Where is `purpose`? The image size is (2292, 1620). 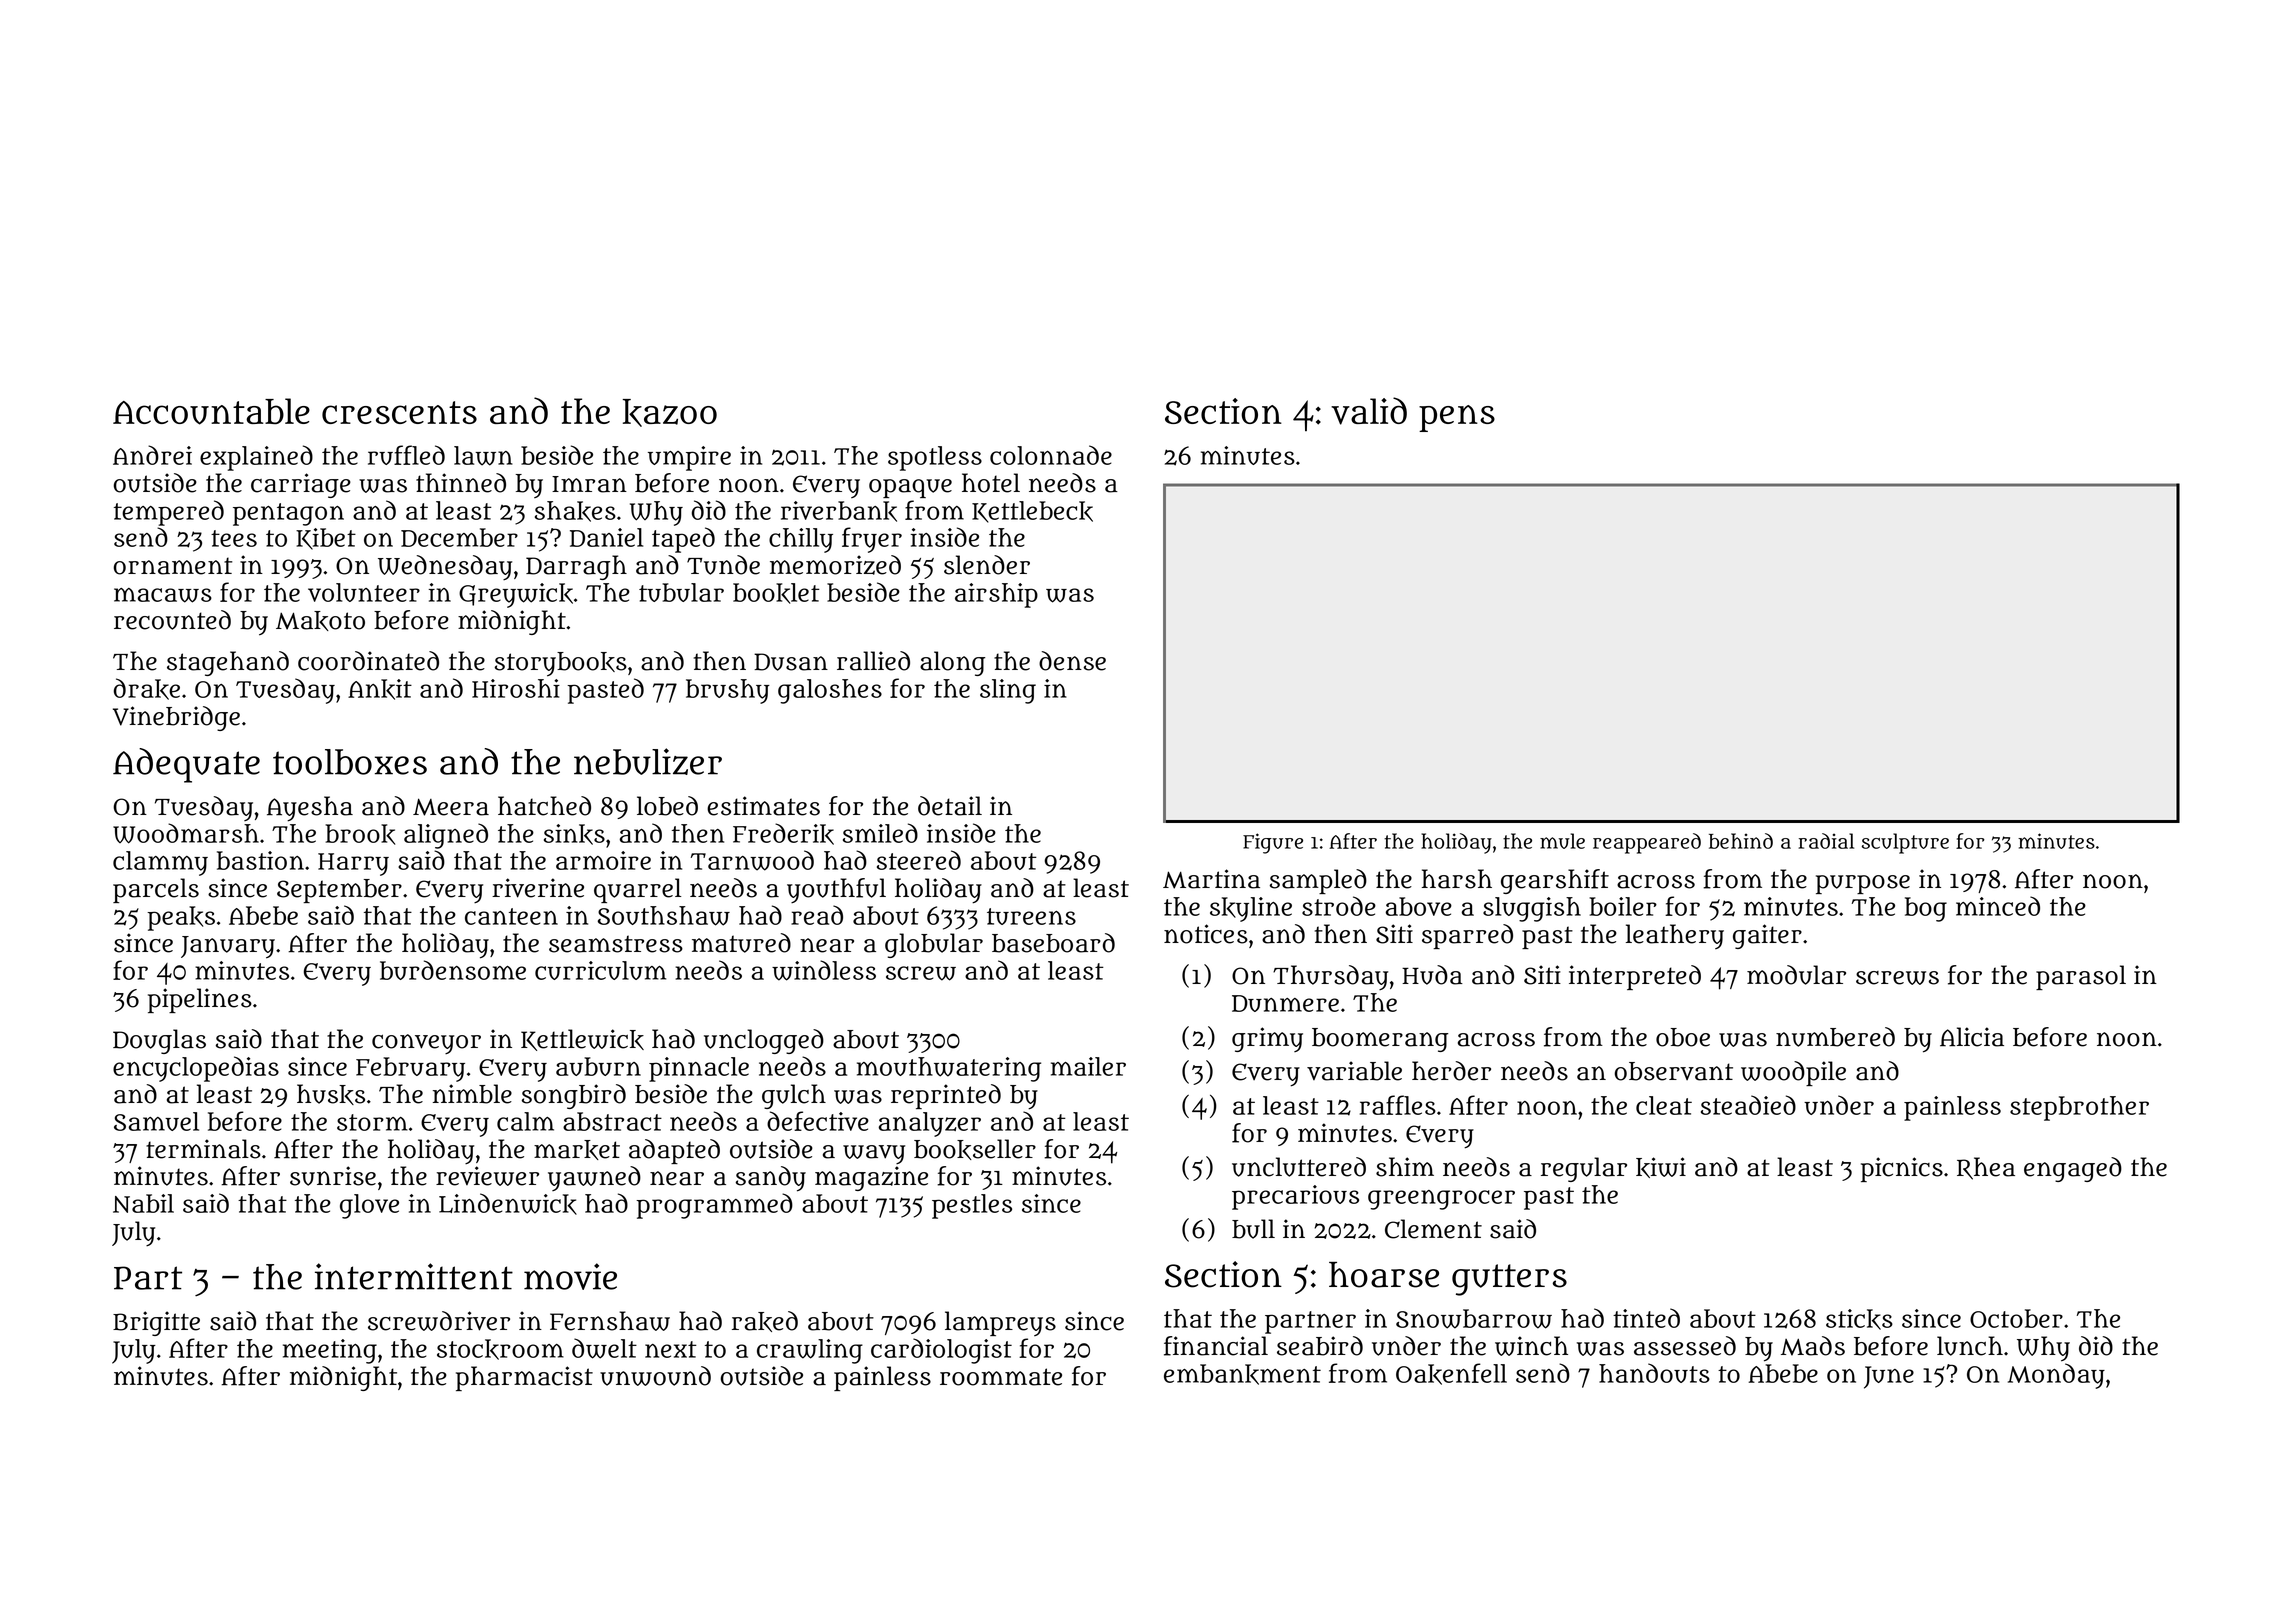
purpose is located at coordinates (1863, 884).
